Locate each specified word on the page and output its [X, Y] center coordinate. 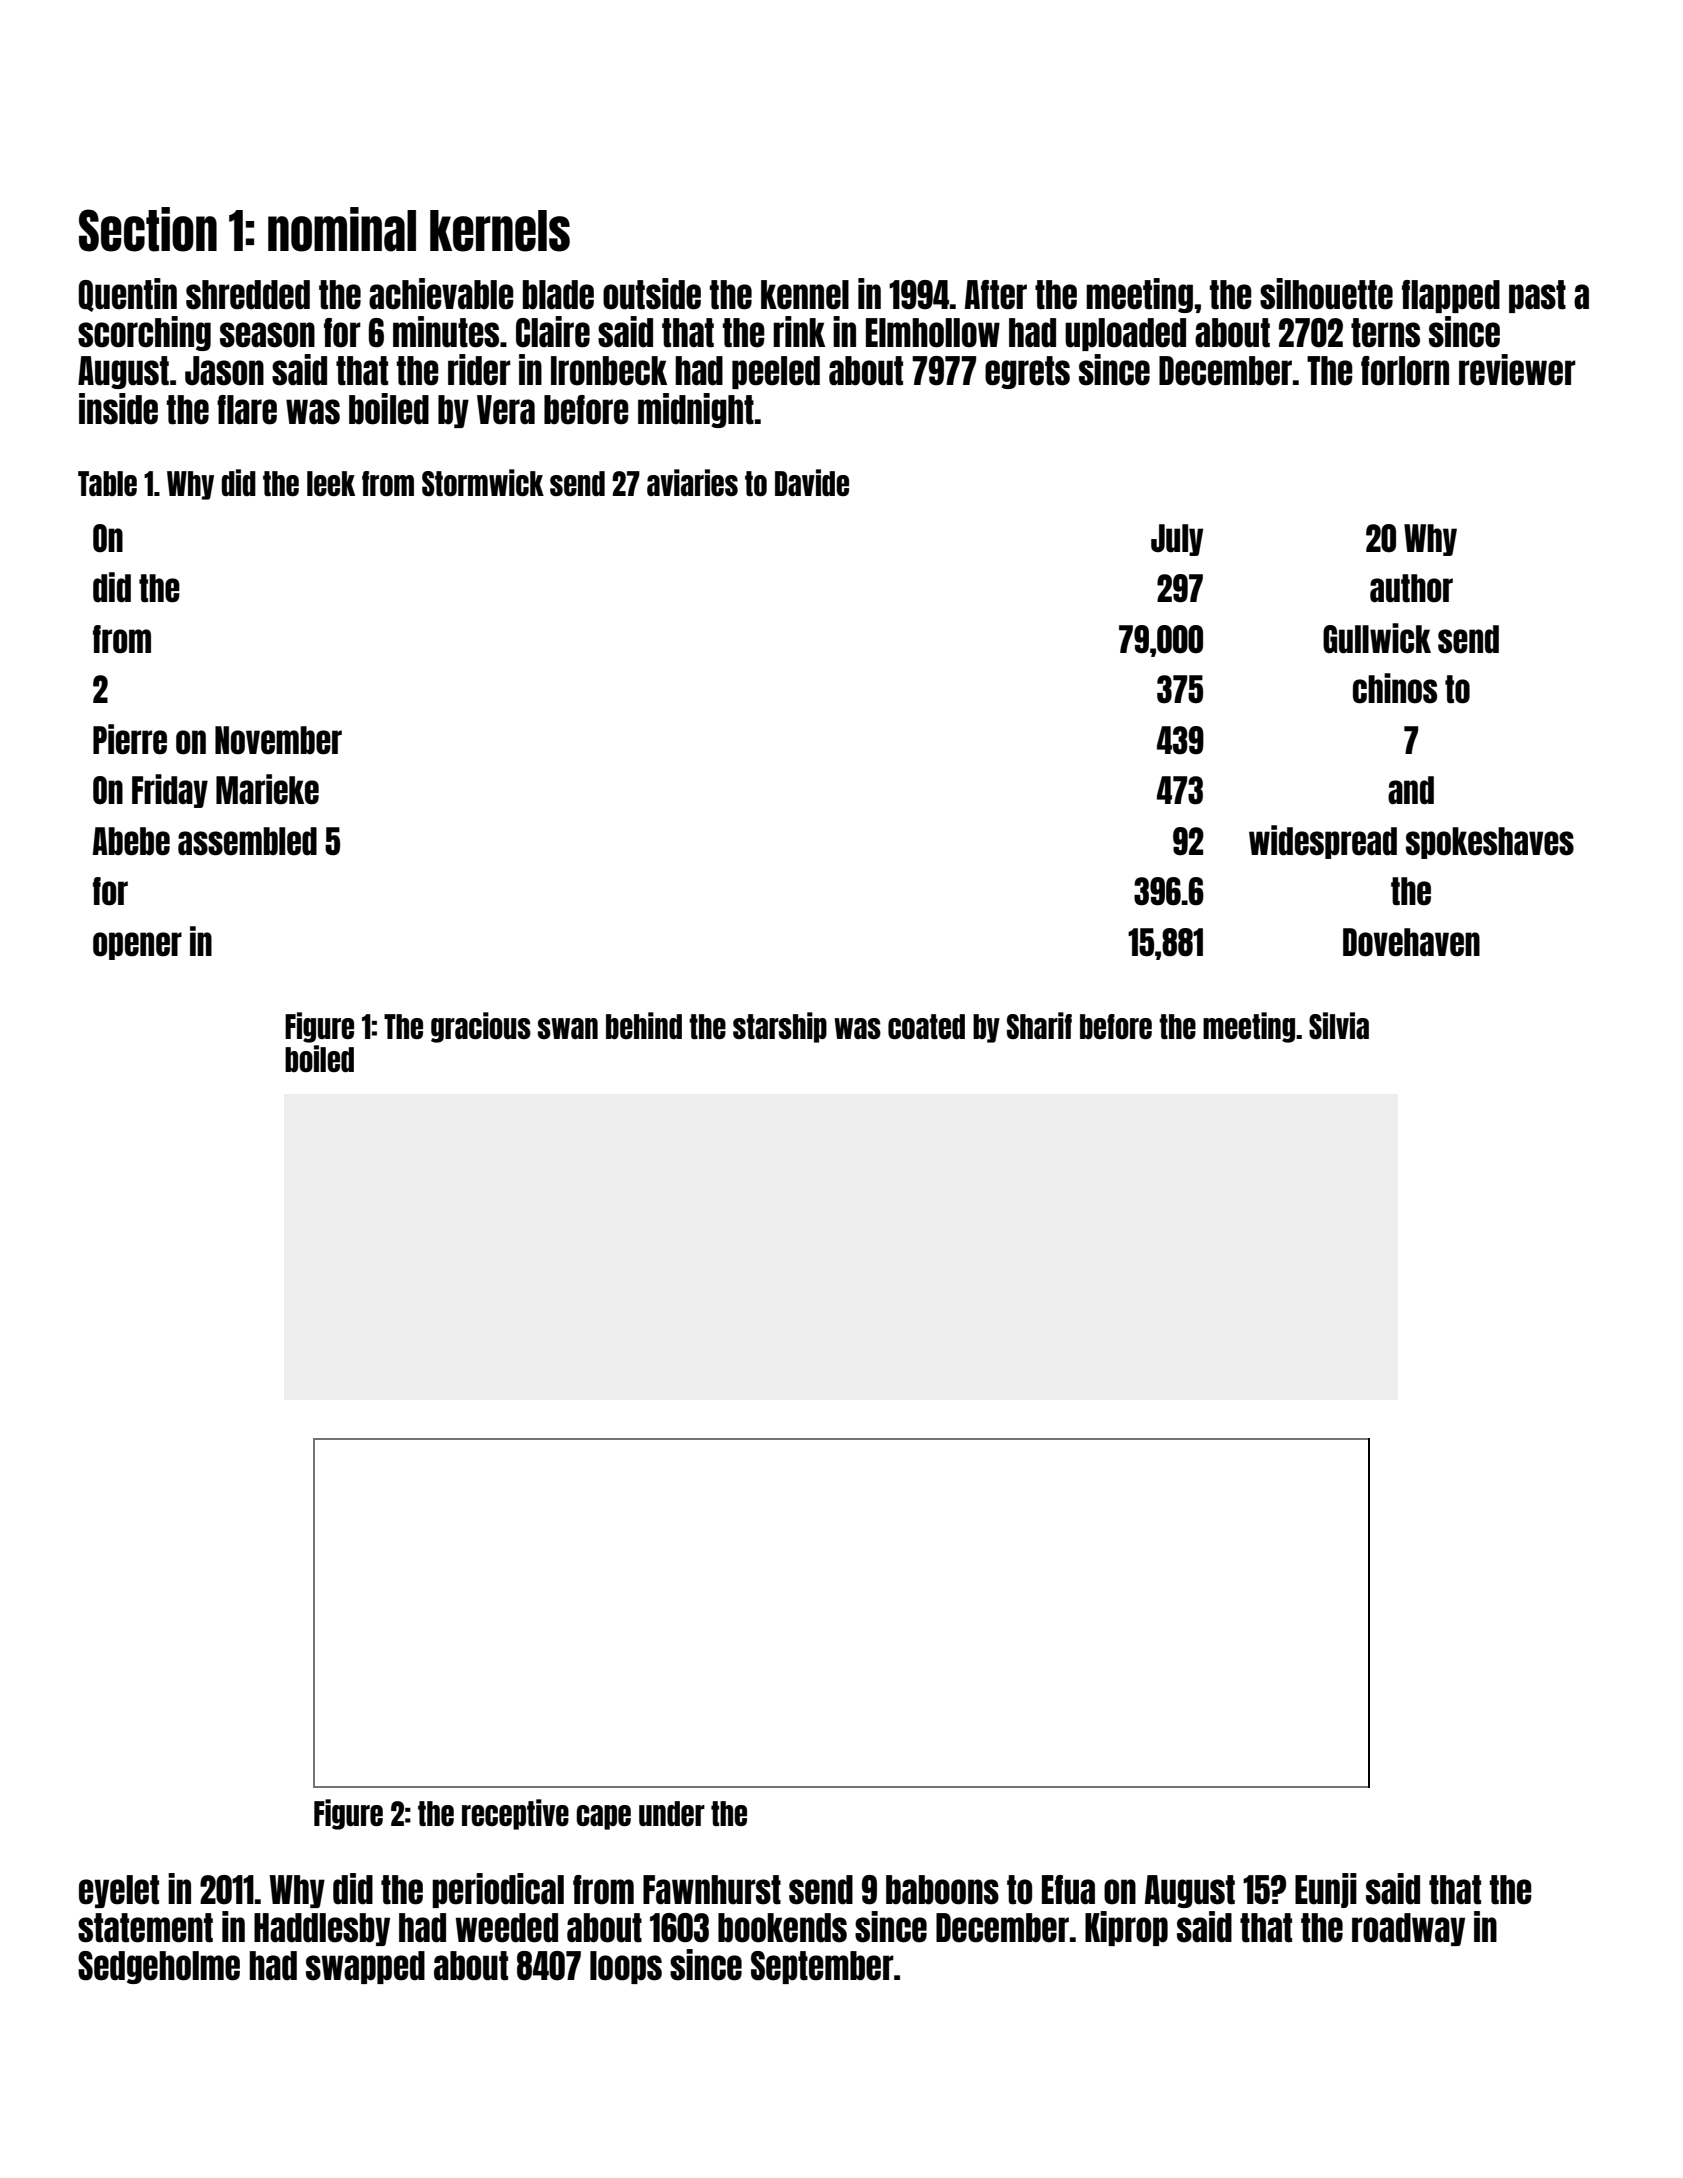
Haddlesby [322, 1929]
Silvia [1339, 1025]
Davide [812, 482]
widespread [1323, 842]
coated [926, 1026]
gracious [481, 1027]
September [822, 1967]
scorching [144, 333]
